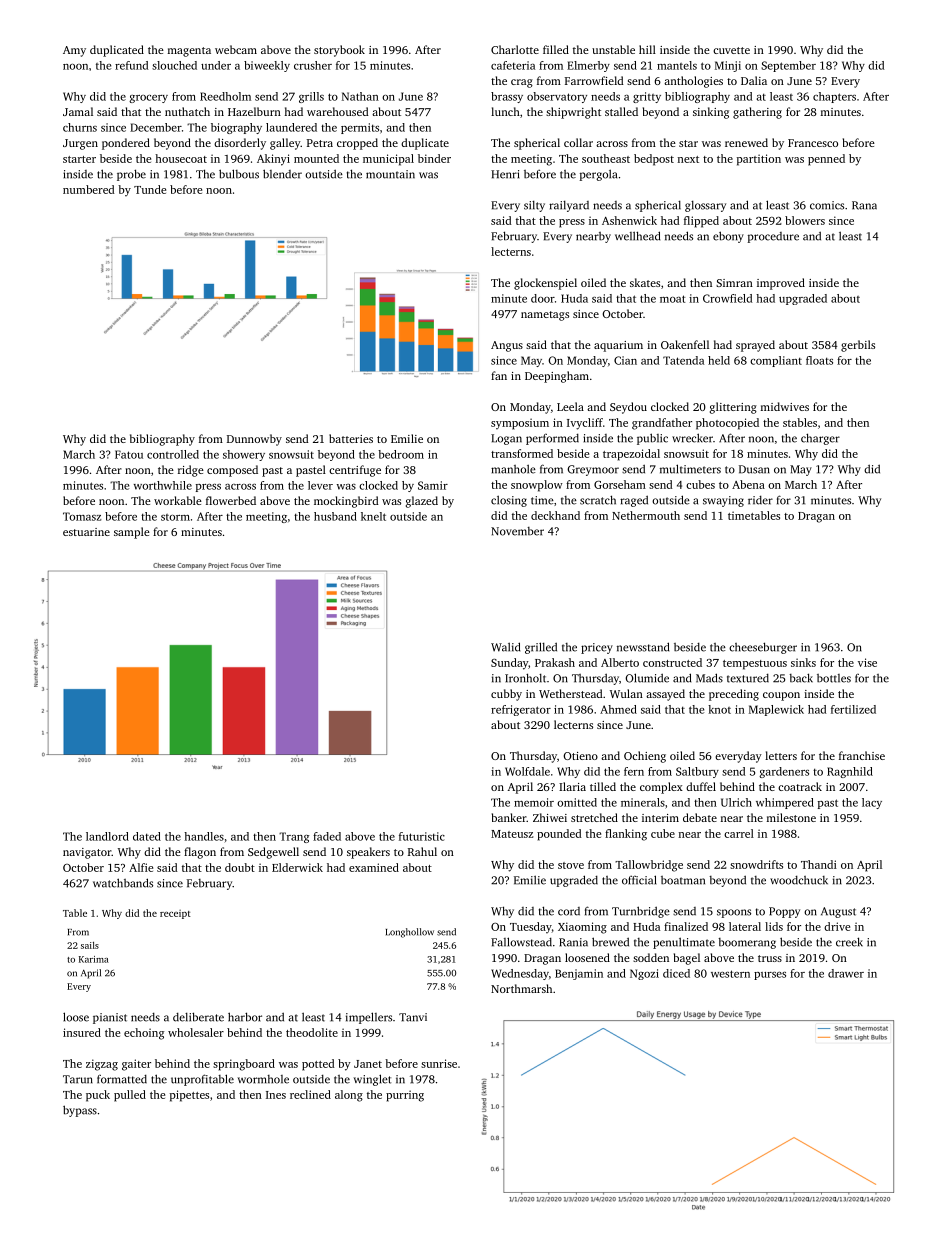 Image resolution: width=952 pixels, height=1233 pixels. Describe the element at coordinates (405, 1096) in the page. I see `purring` at that location.
